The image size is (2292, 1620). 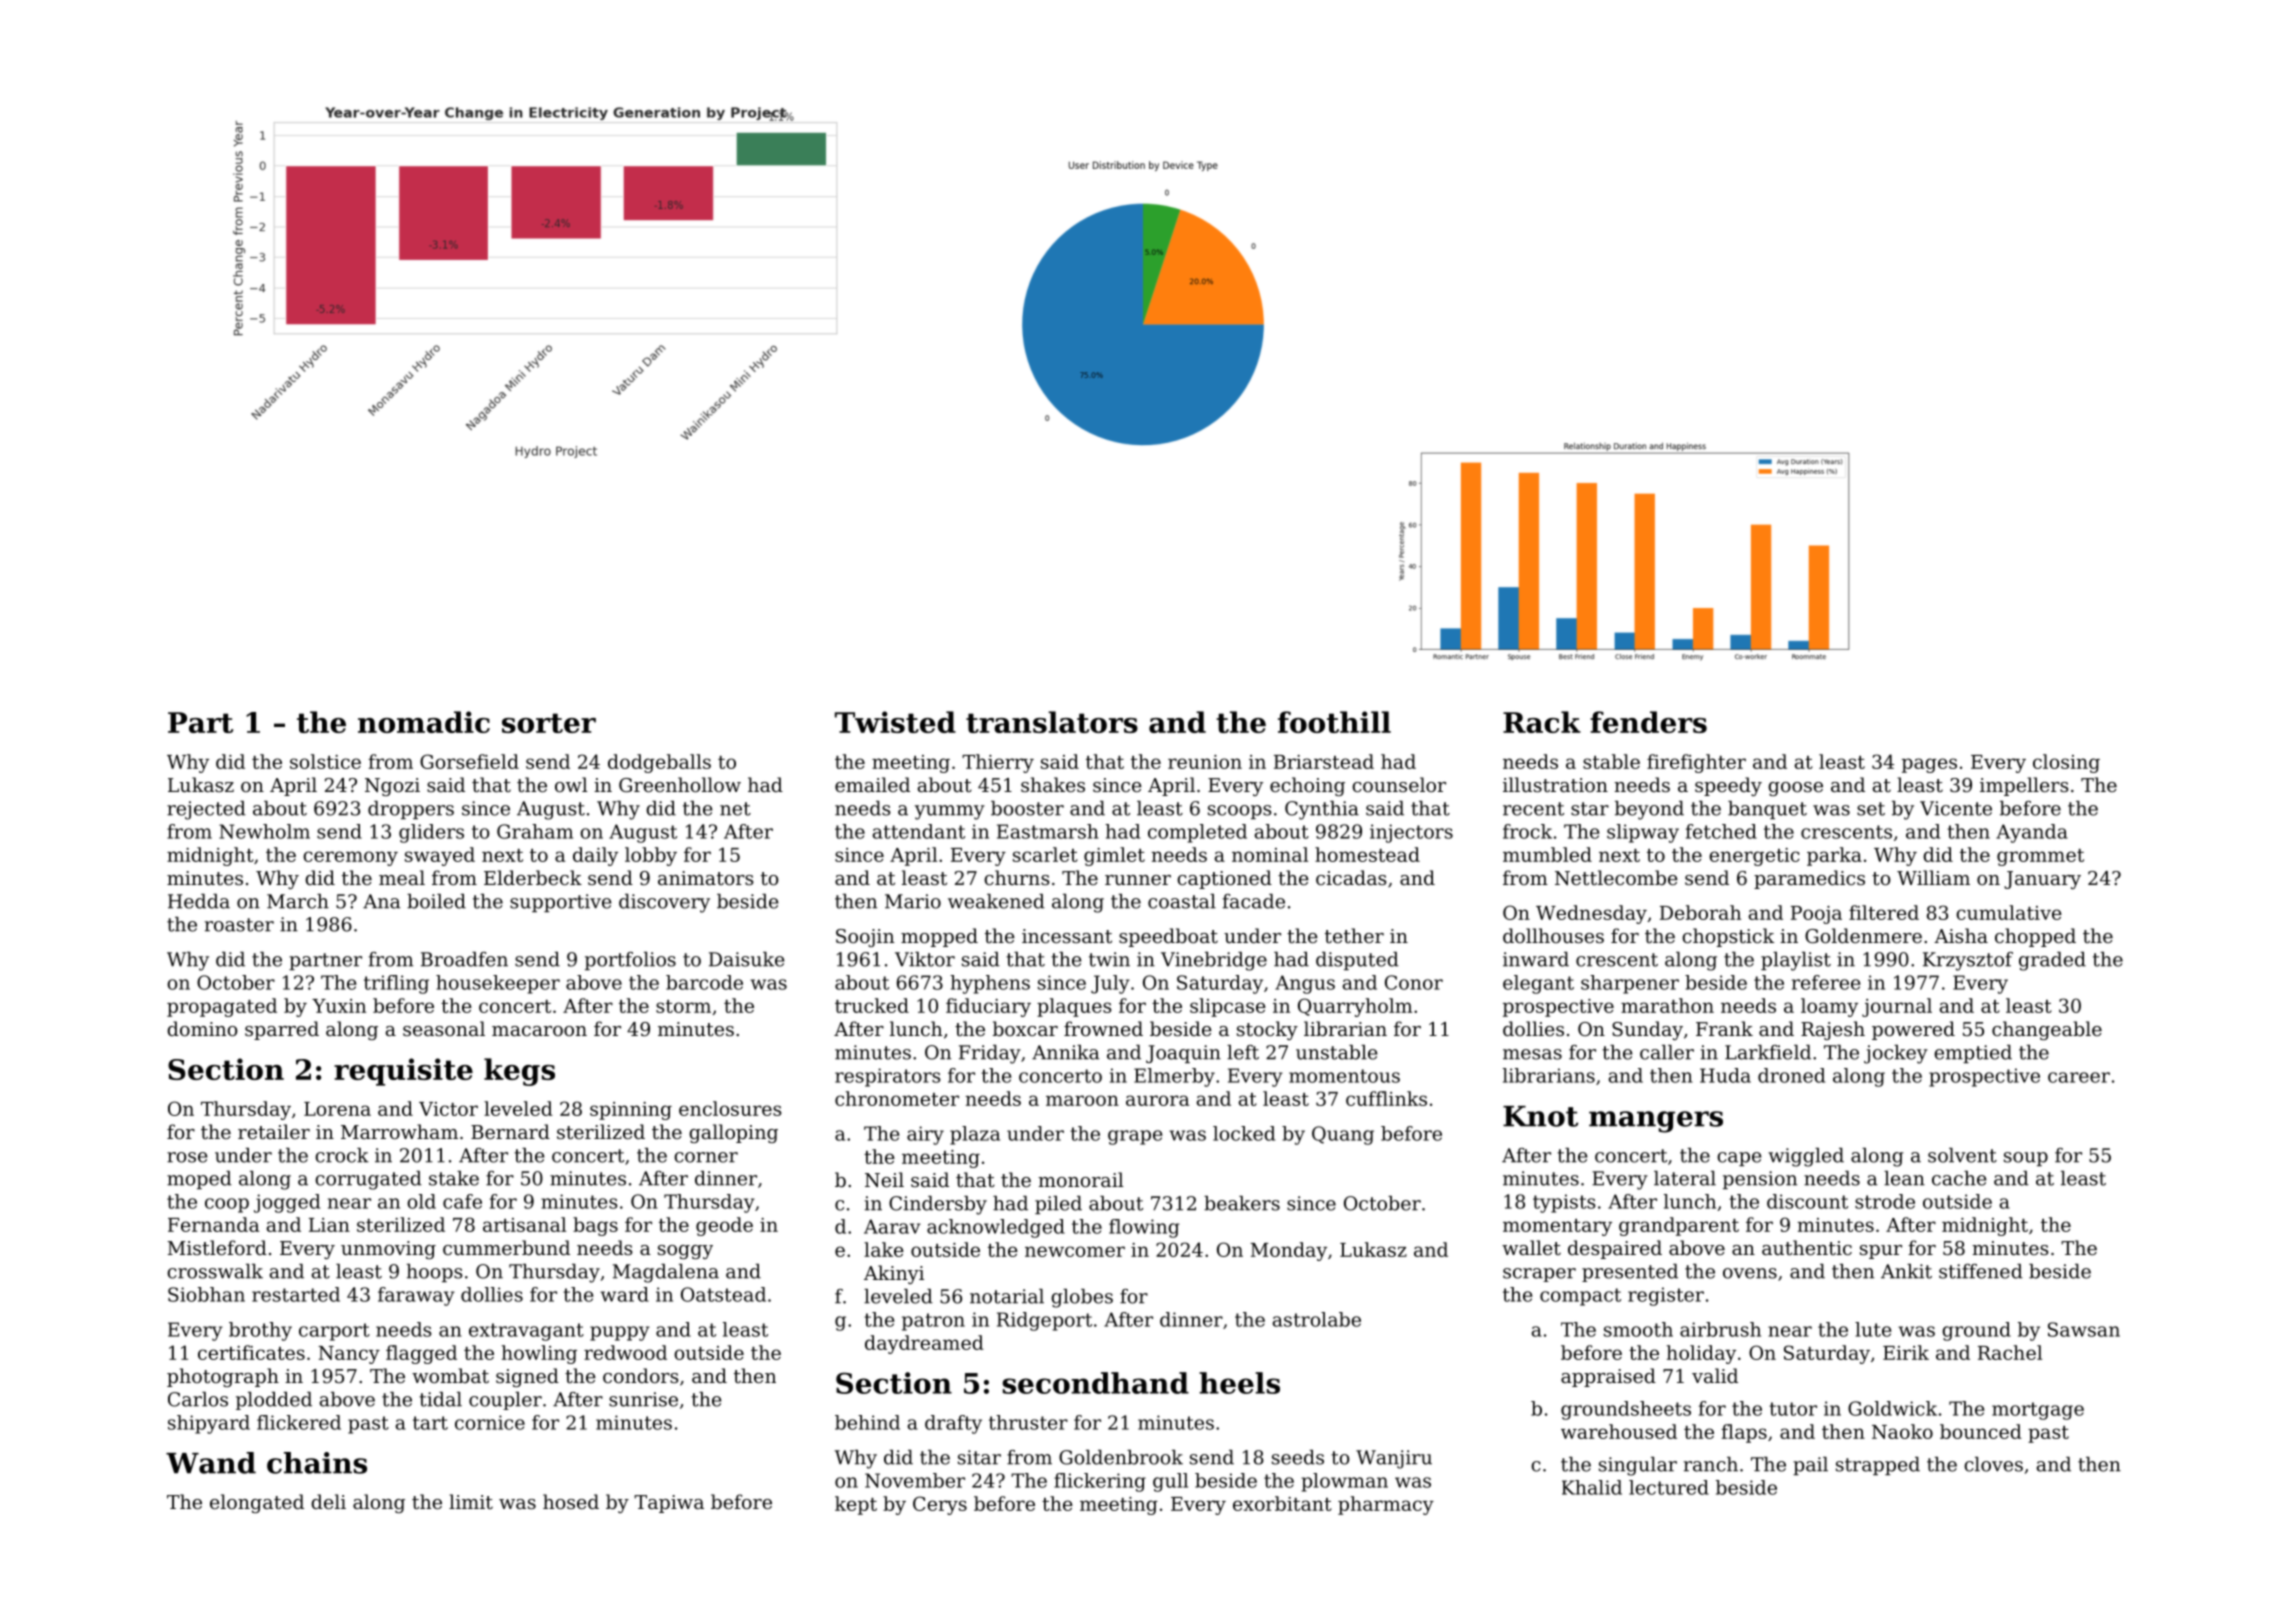 I want to click on lectured, so click(x=1669, y=1487).
